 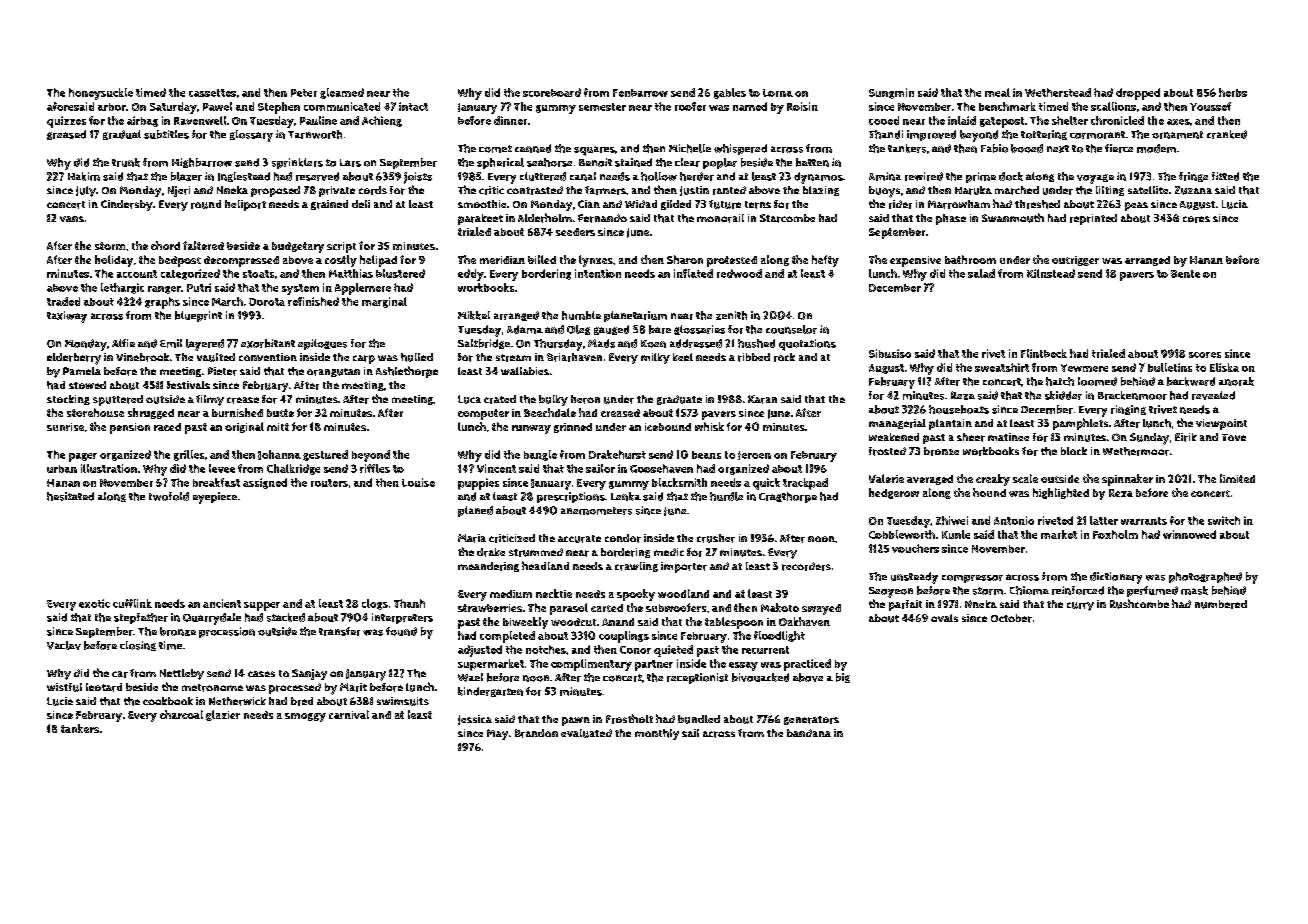 I want to click on monthly, so click(x=657, y=734).
